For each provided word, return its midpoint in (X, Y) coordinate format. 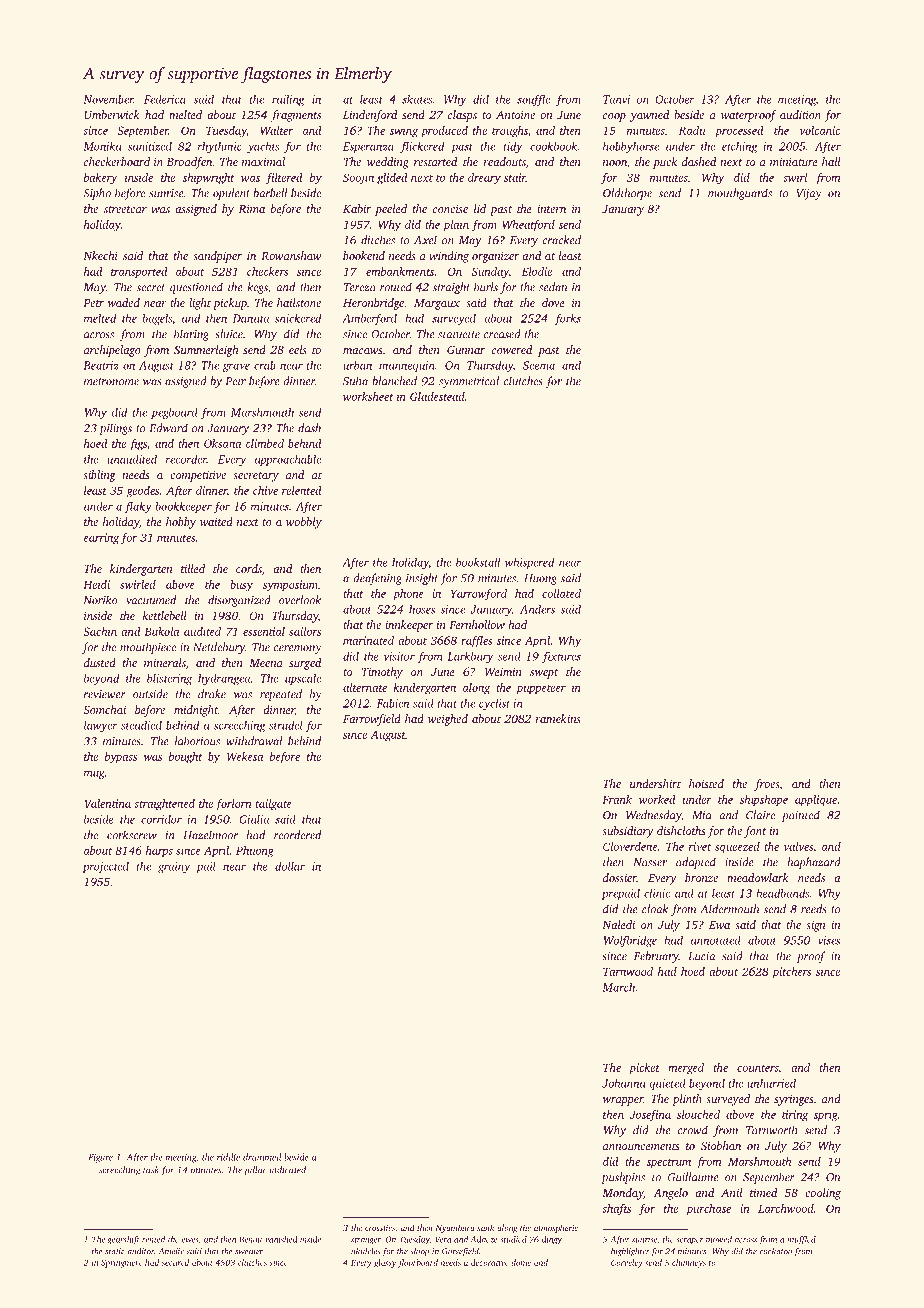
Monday (622, 1194)
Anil (731, 1192)
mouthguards (740, 194)
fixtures (561, 657)
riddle (228, 1157)
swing (404, 132)
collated (561, 593)
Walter (277, 130)
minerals (165, 662)
